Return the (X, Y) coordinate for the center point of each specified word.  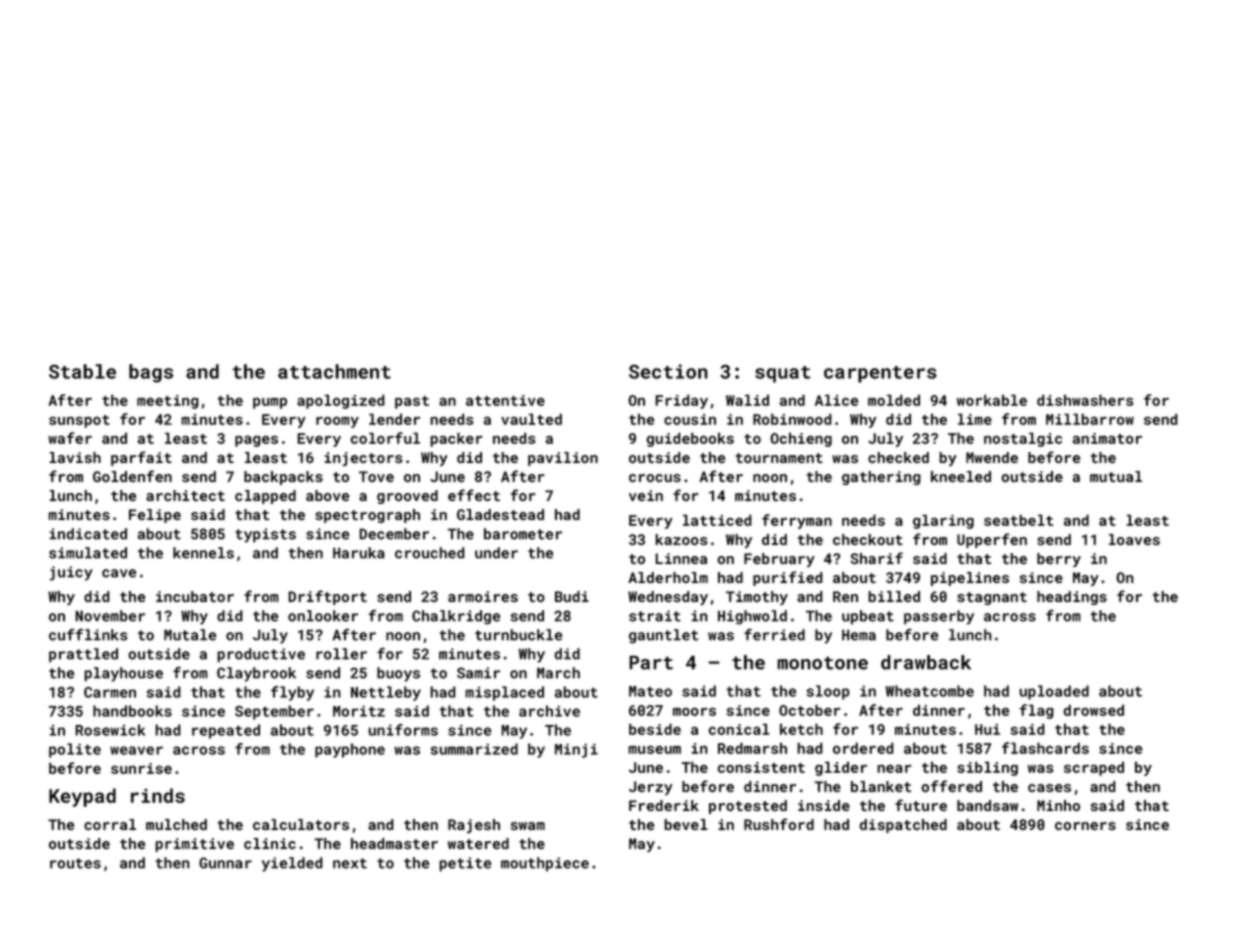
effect (474, 495)
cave (119, 573)
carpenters (880, 374)
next (350, 863)
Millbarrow (1090, 419)
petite (465, 864)
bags (151, 373)
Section (668, 371)
